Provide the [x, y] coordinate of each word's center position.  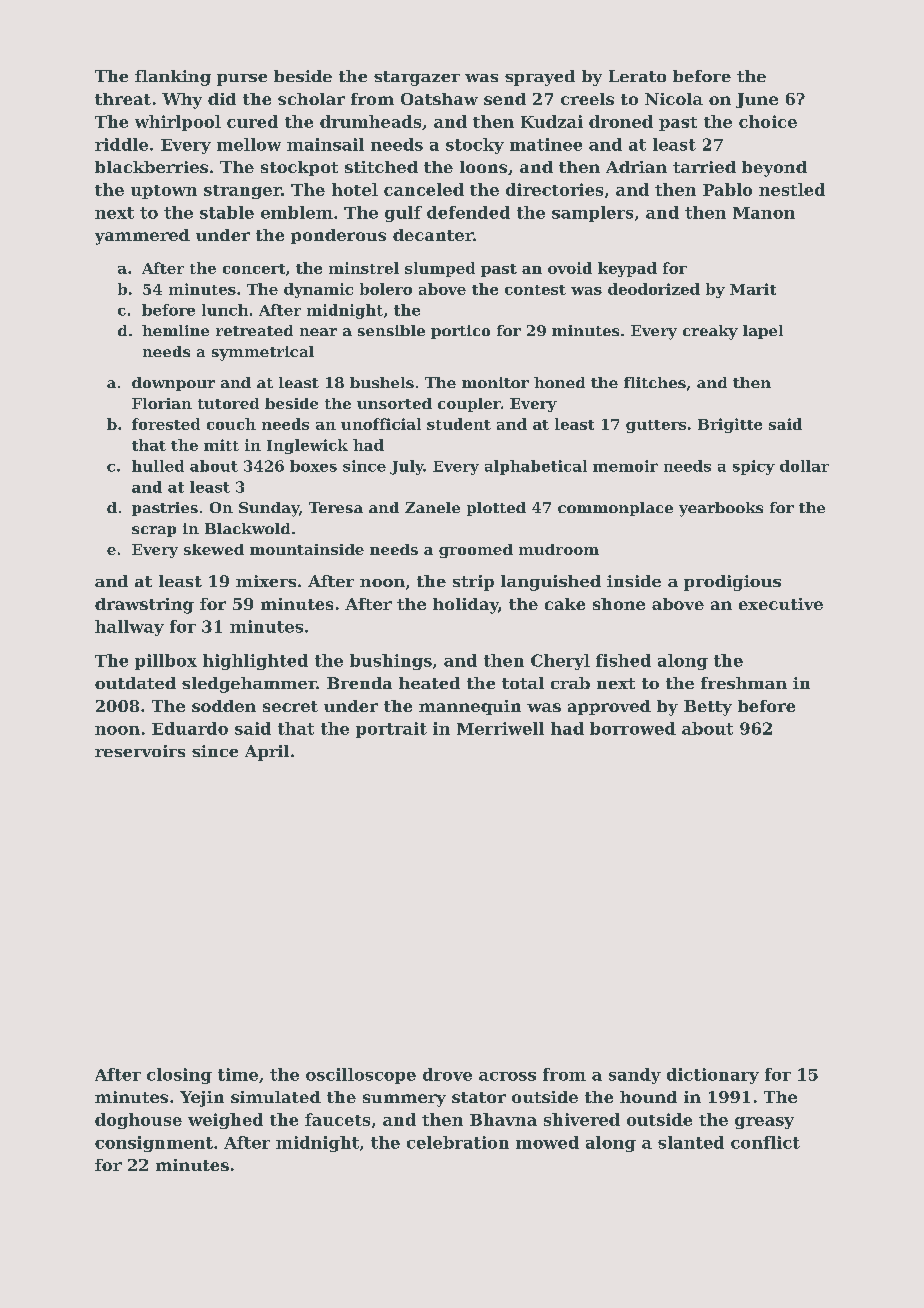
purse [242, 80]
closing [179, 1076]
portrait [391, 730]
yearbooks [721, 509]
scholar [311, 99]
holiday [465, 606]
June [757, 100]
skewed [214, 549]
